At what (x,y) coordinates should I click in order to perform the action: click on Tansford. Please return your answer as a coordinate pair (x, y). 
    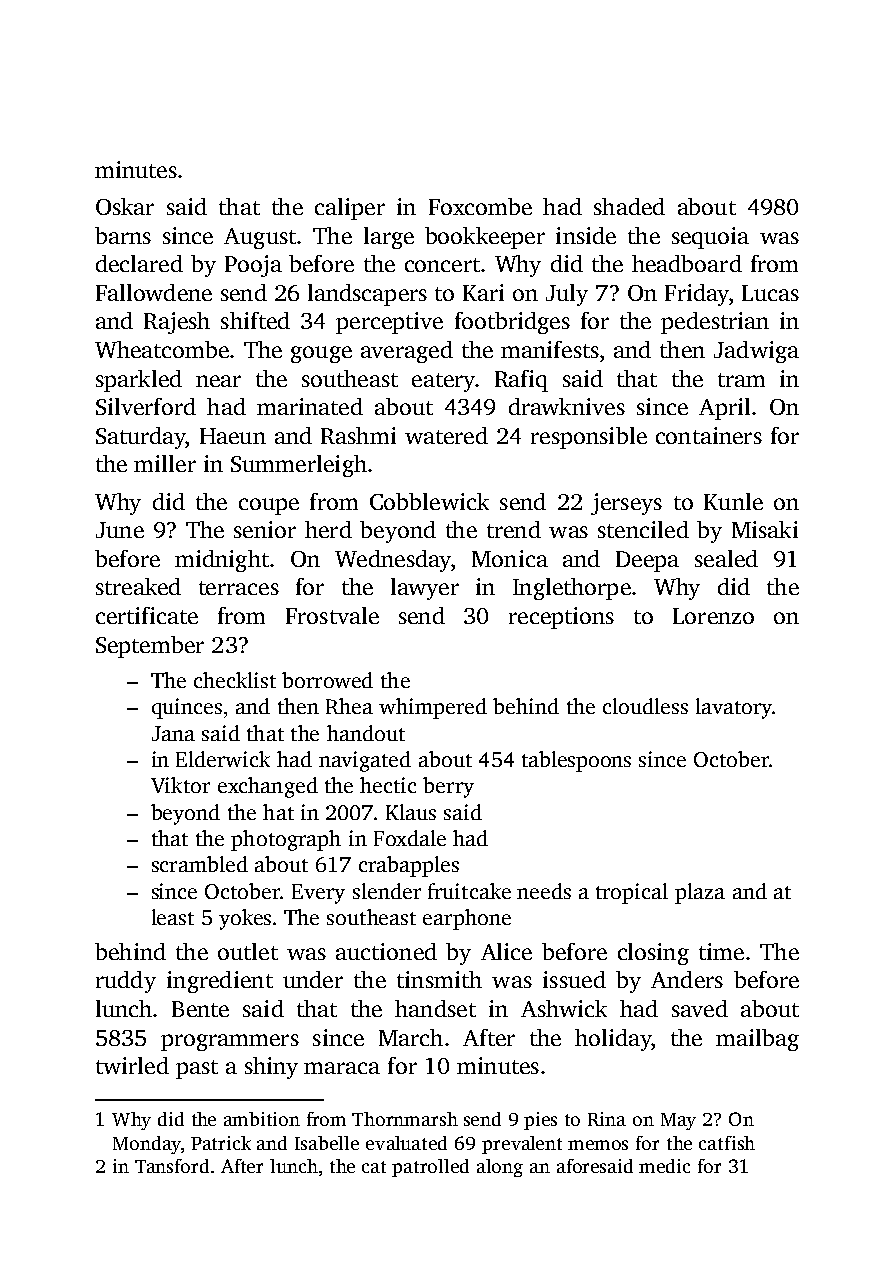
    Looking at the image, I should click on (172, 1166).
